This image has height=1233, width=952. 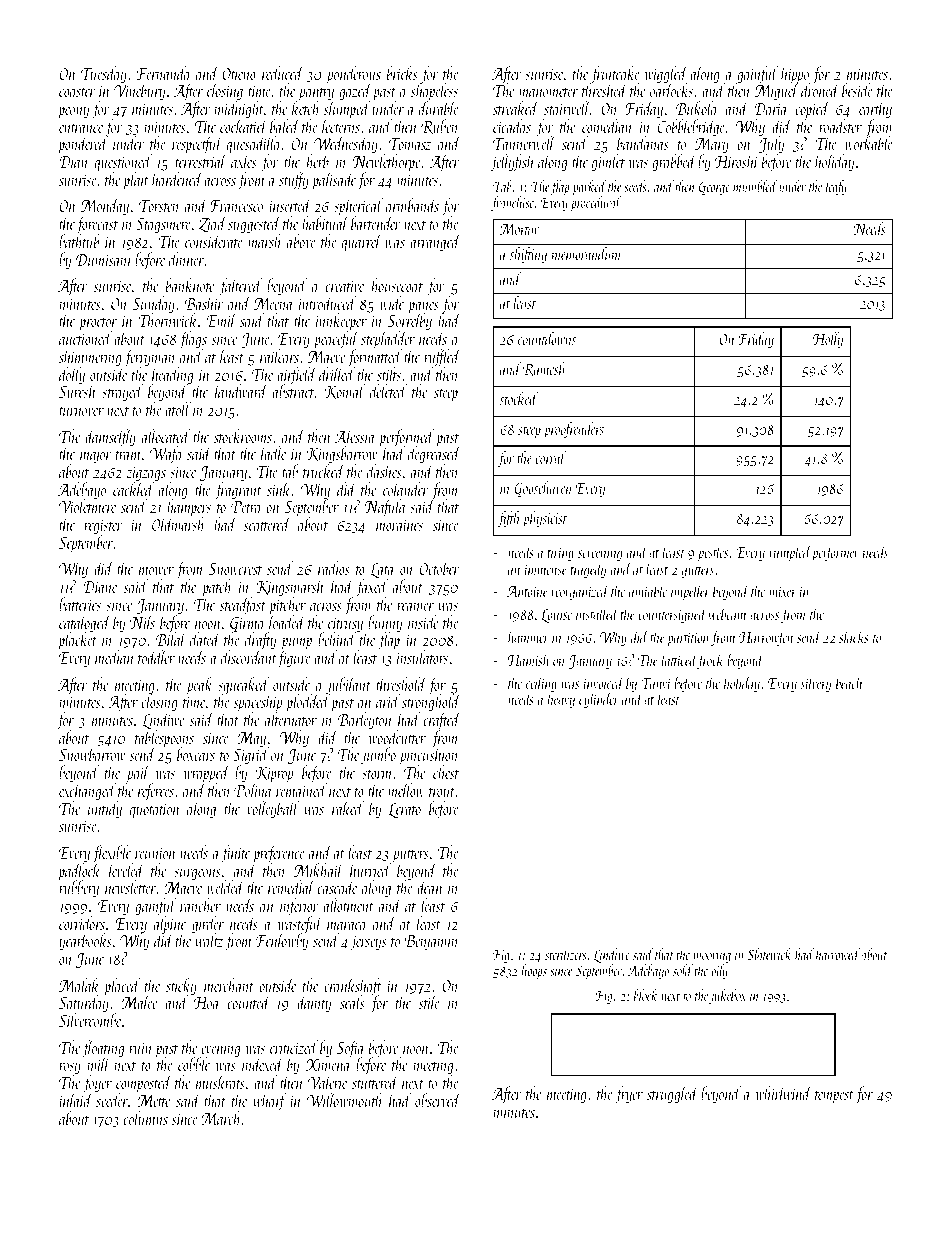 What do you see at coordinates (828, 340) in the image?
I see `Holly` at bounding box center [828, 340].
